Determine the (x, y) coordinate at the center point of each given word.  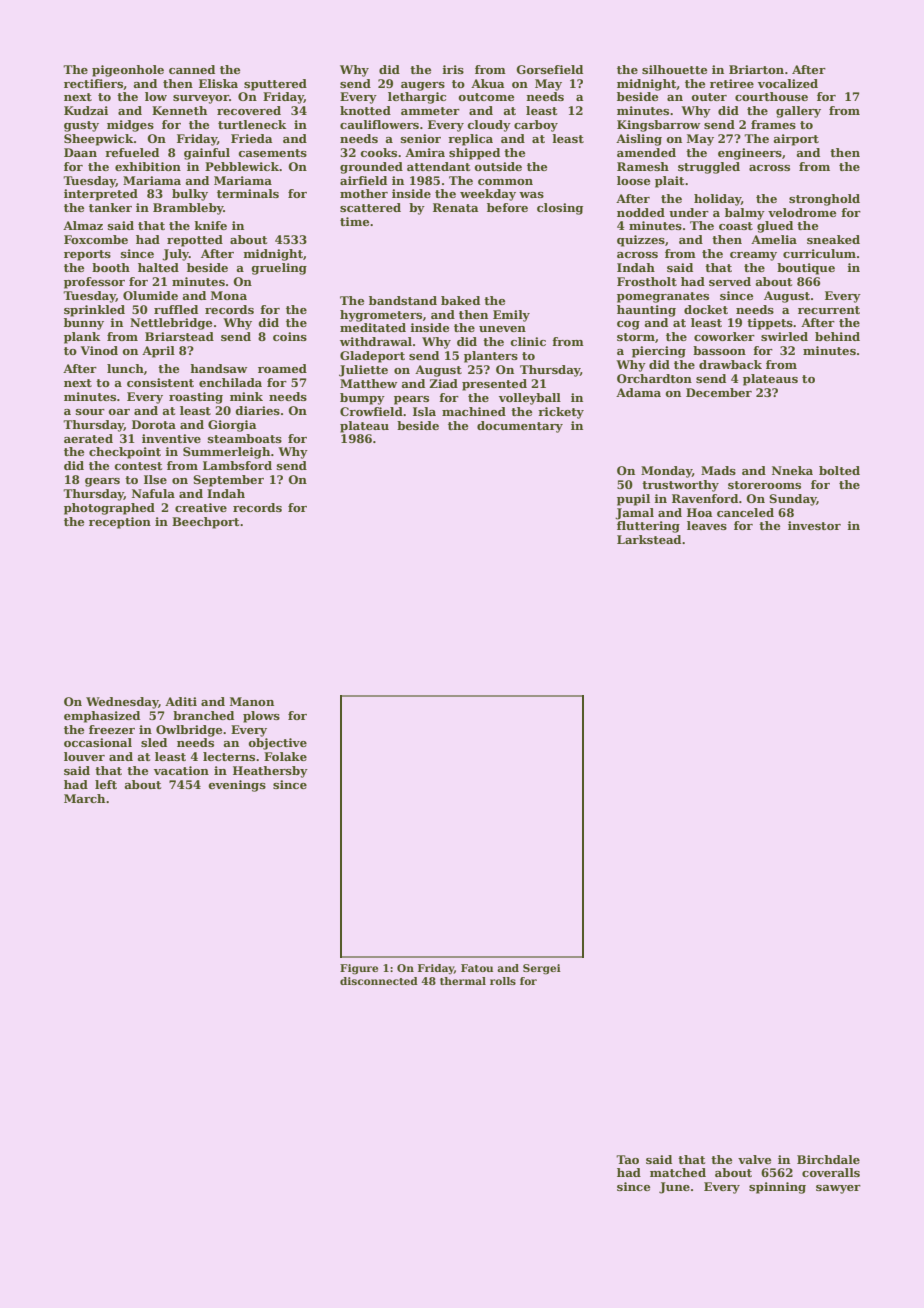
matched (678, 1172)
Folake (285, 756)
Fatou (477, 968)
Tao (627, 1159)
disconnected (379, 981)
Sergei (542, 969)
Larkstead (649, 539)
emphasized (102, 717)
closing (560, 209)
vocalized (788, 83)
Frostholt (647, 281)
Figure (359, 969)
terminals (248, 193)
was (531, 195)
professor (94, 283)
